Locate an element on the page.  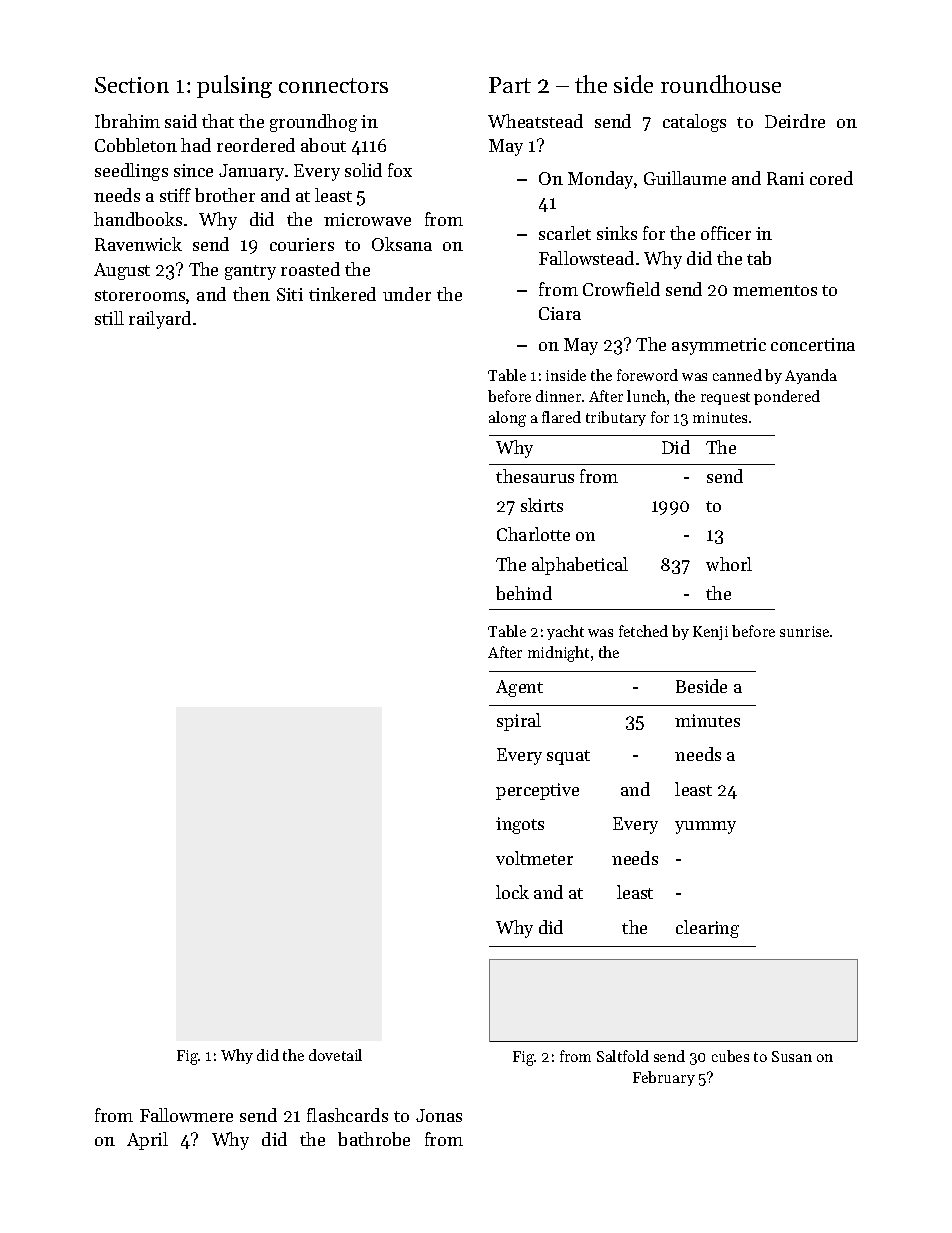
catalogs is located at coordinates (694, 123).
